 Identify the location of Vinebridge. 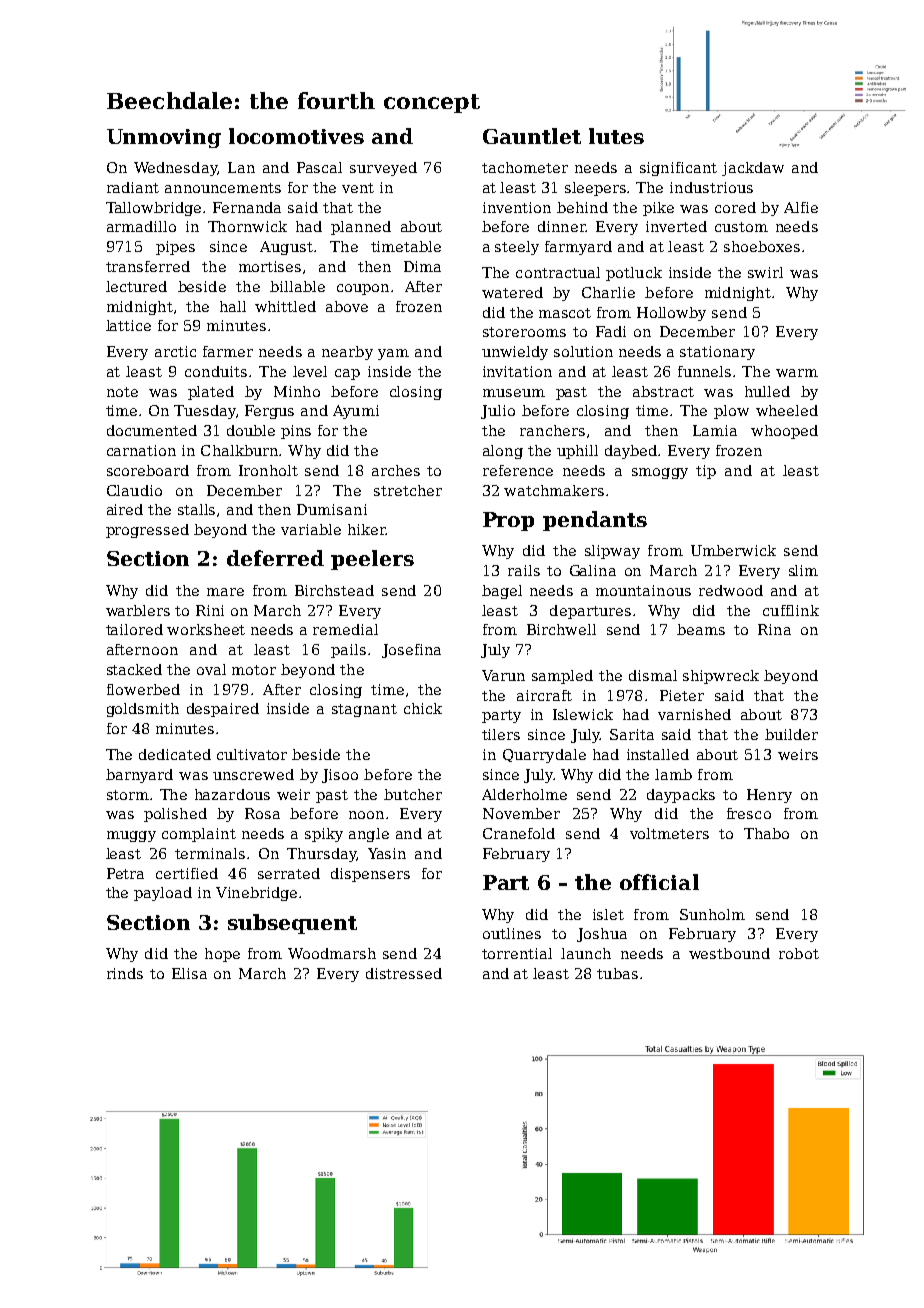
(256, 894).
